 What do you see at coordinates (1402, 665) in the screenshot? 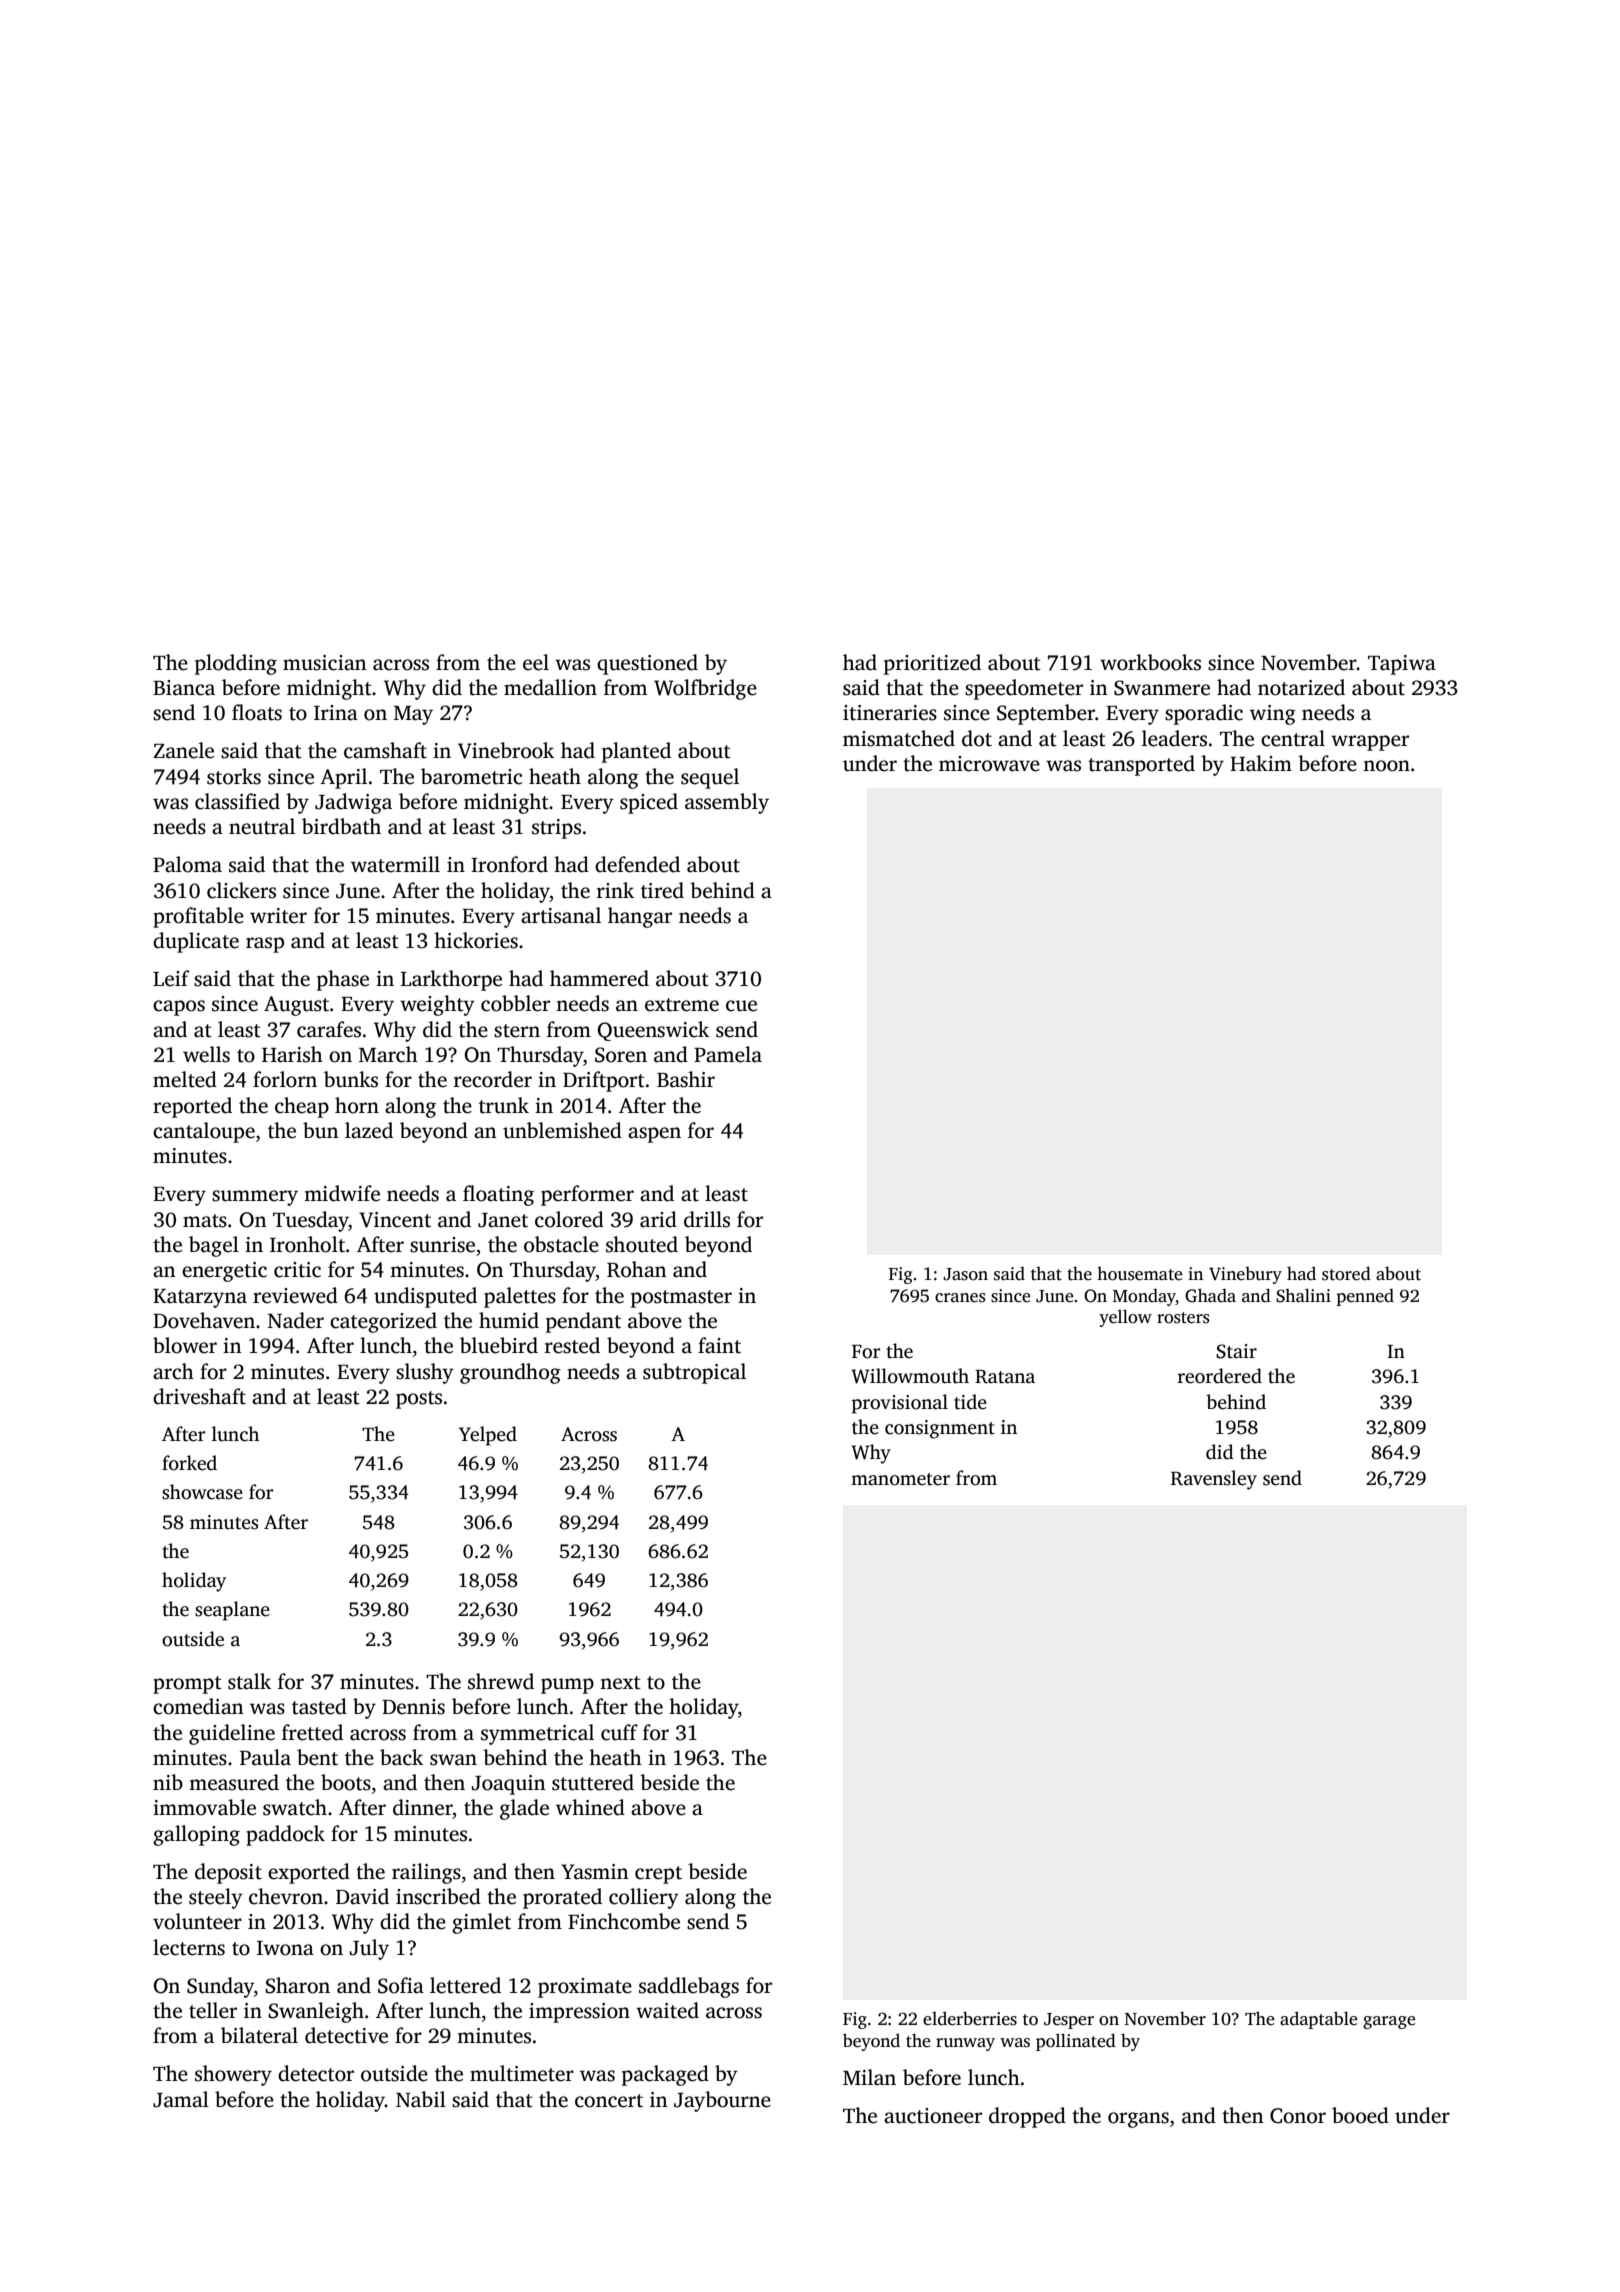
I see `Tapiwa` at bounding box center [1402, 665].
